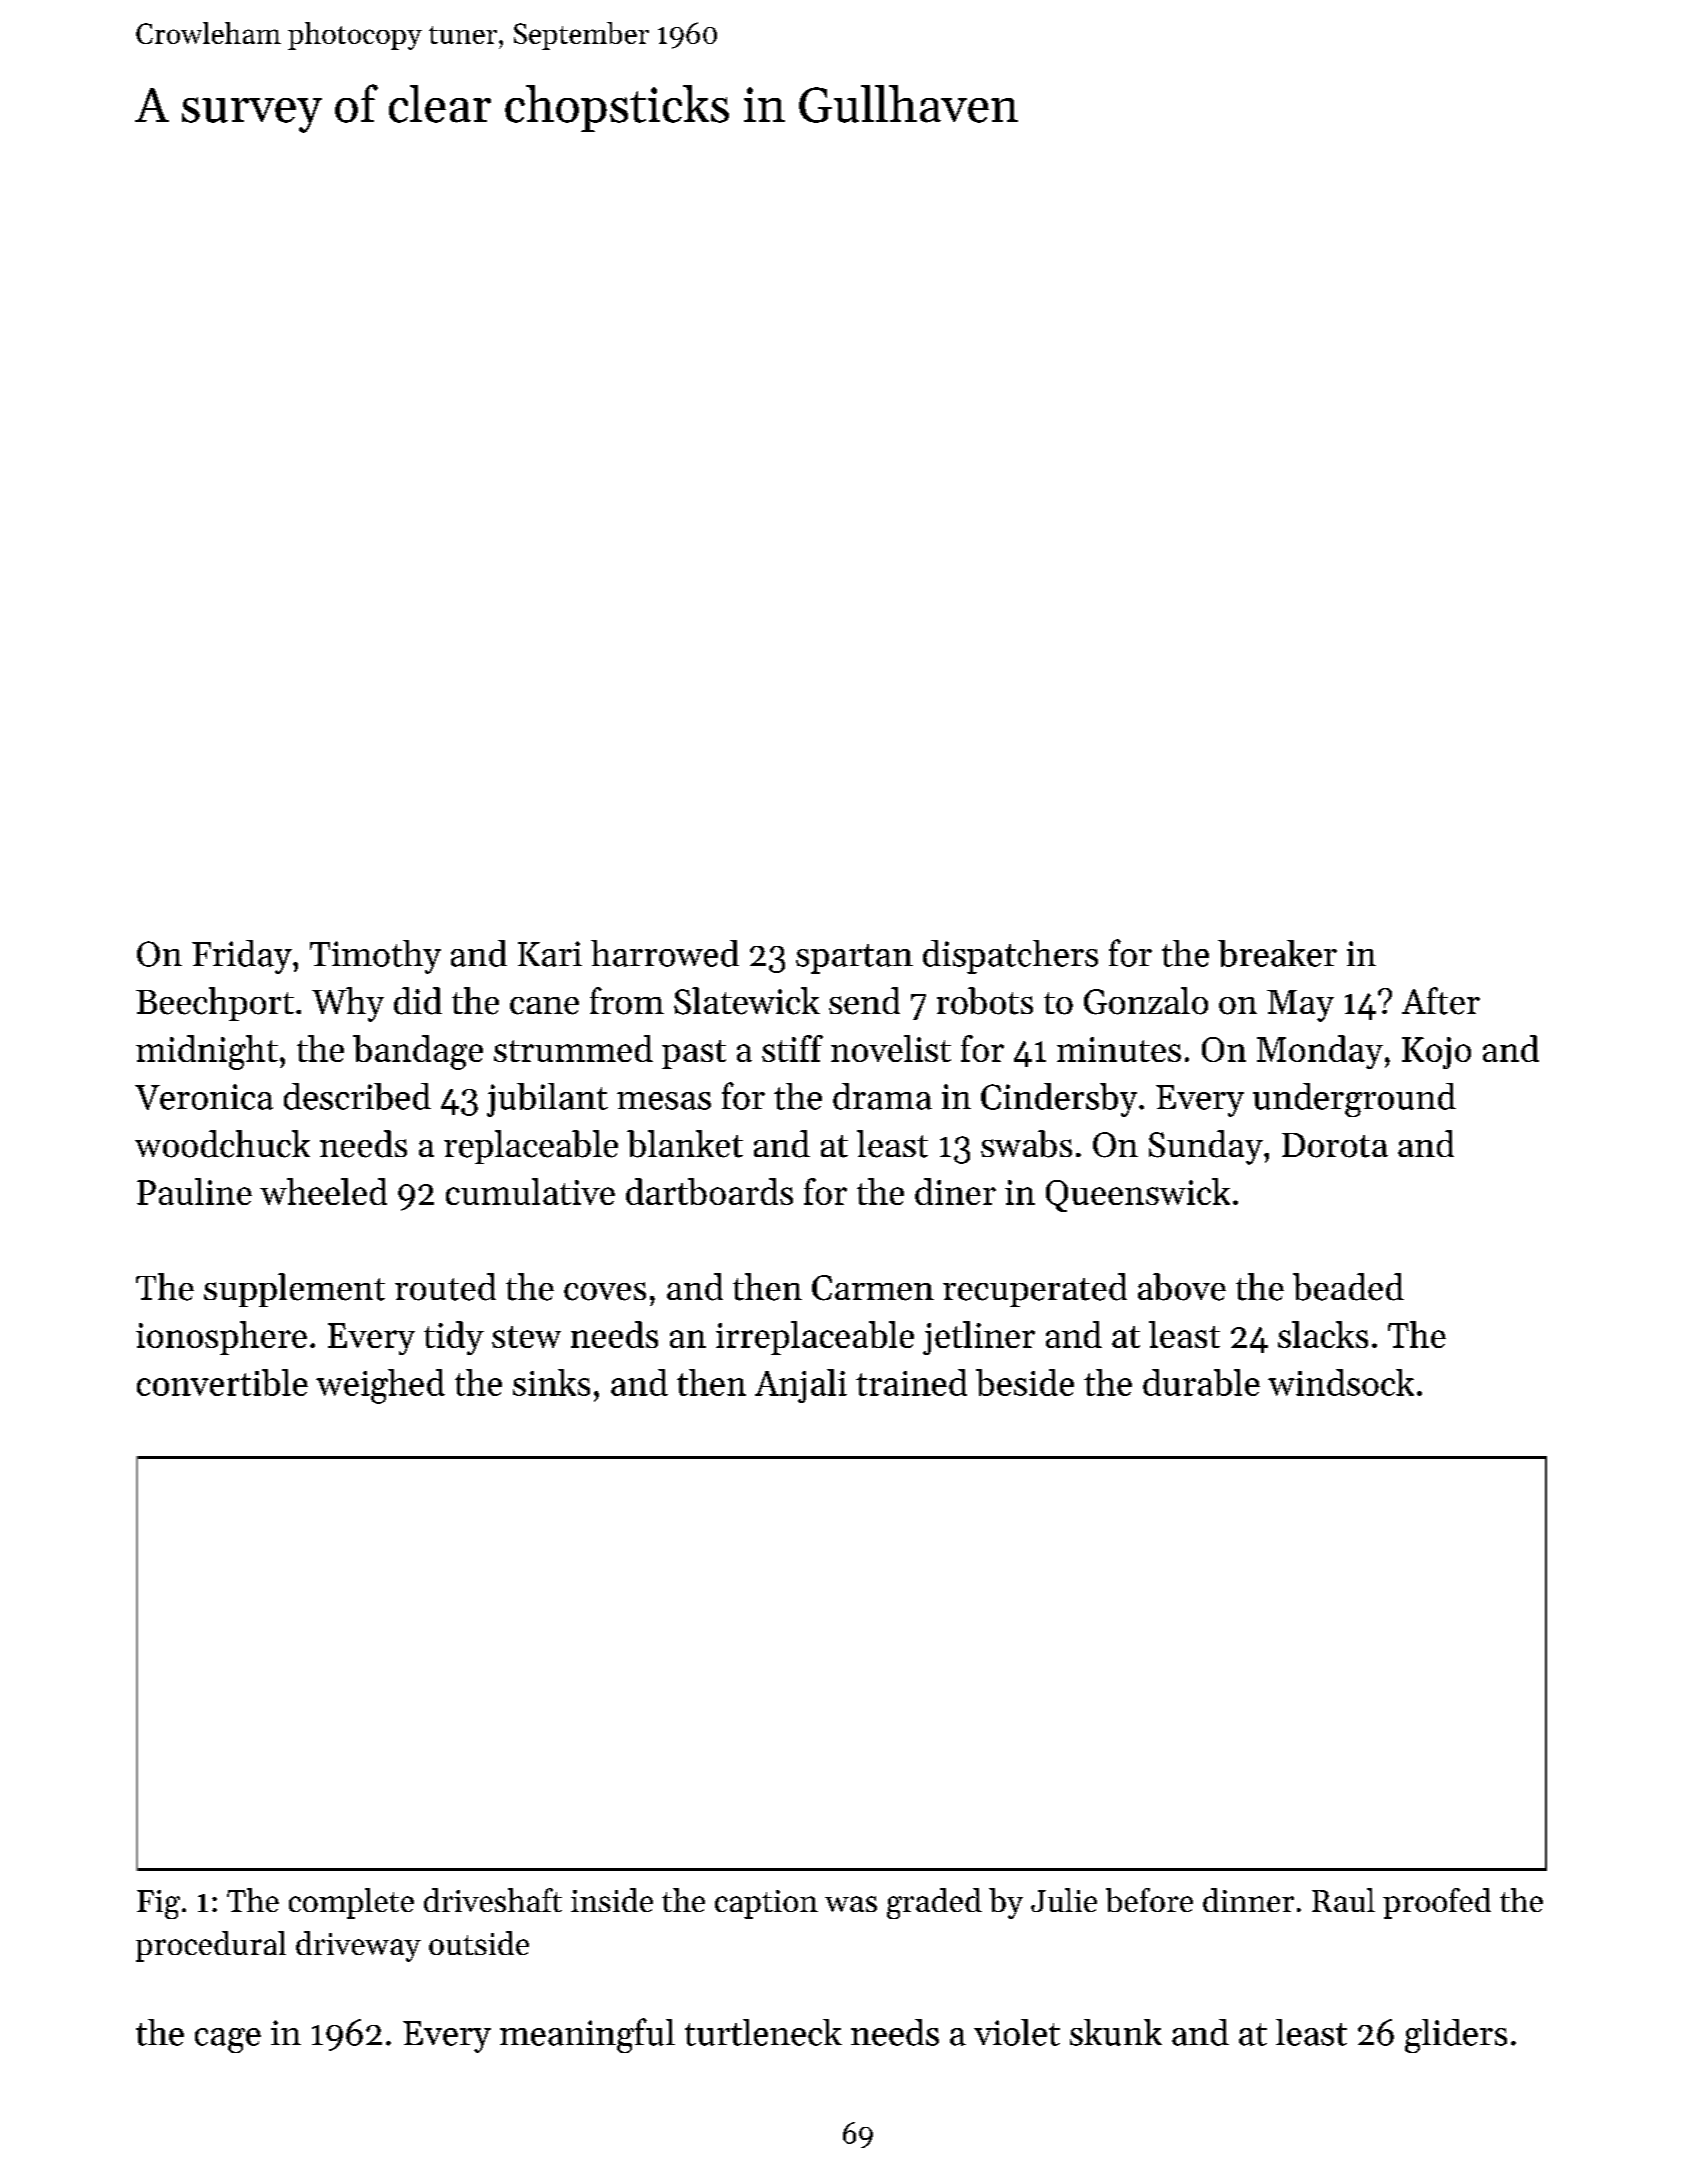 This screenshot has height=2178, width=1683. I want to click on windsock, so click(1341, 1382).
